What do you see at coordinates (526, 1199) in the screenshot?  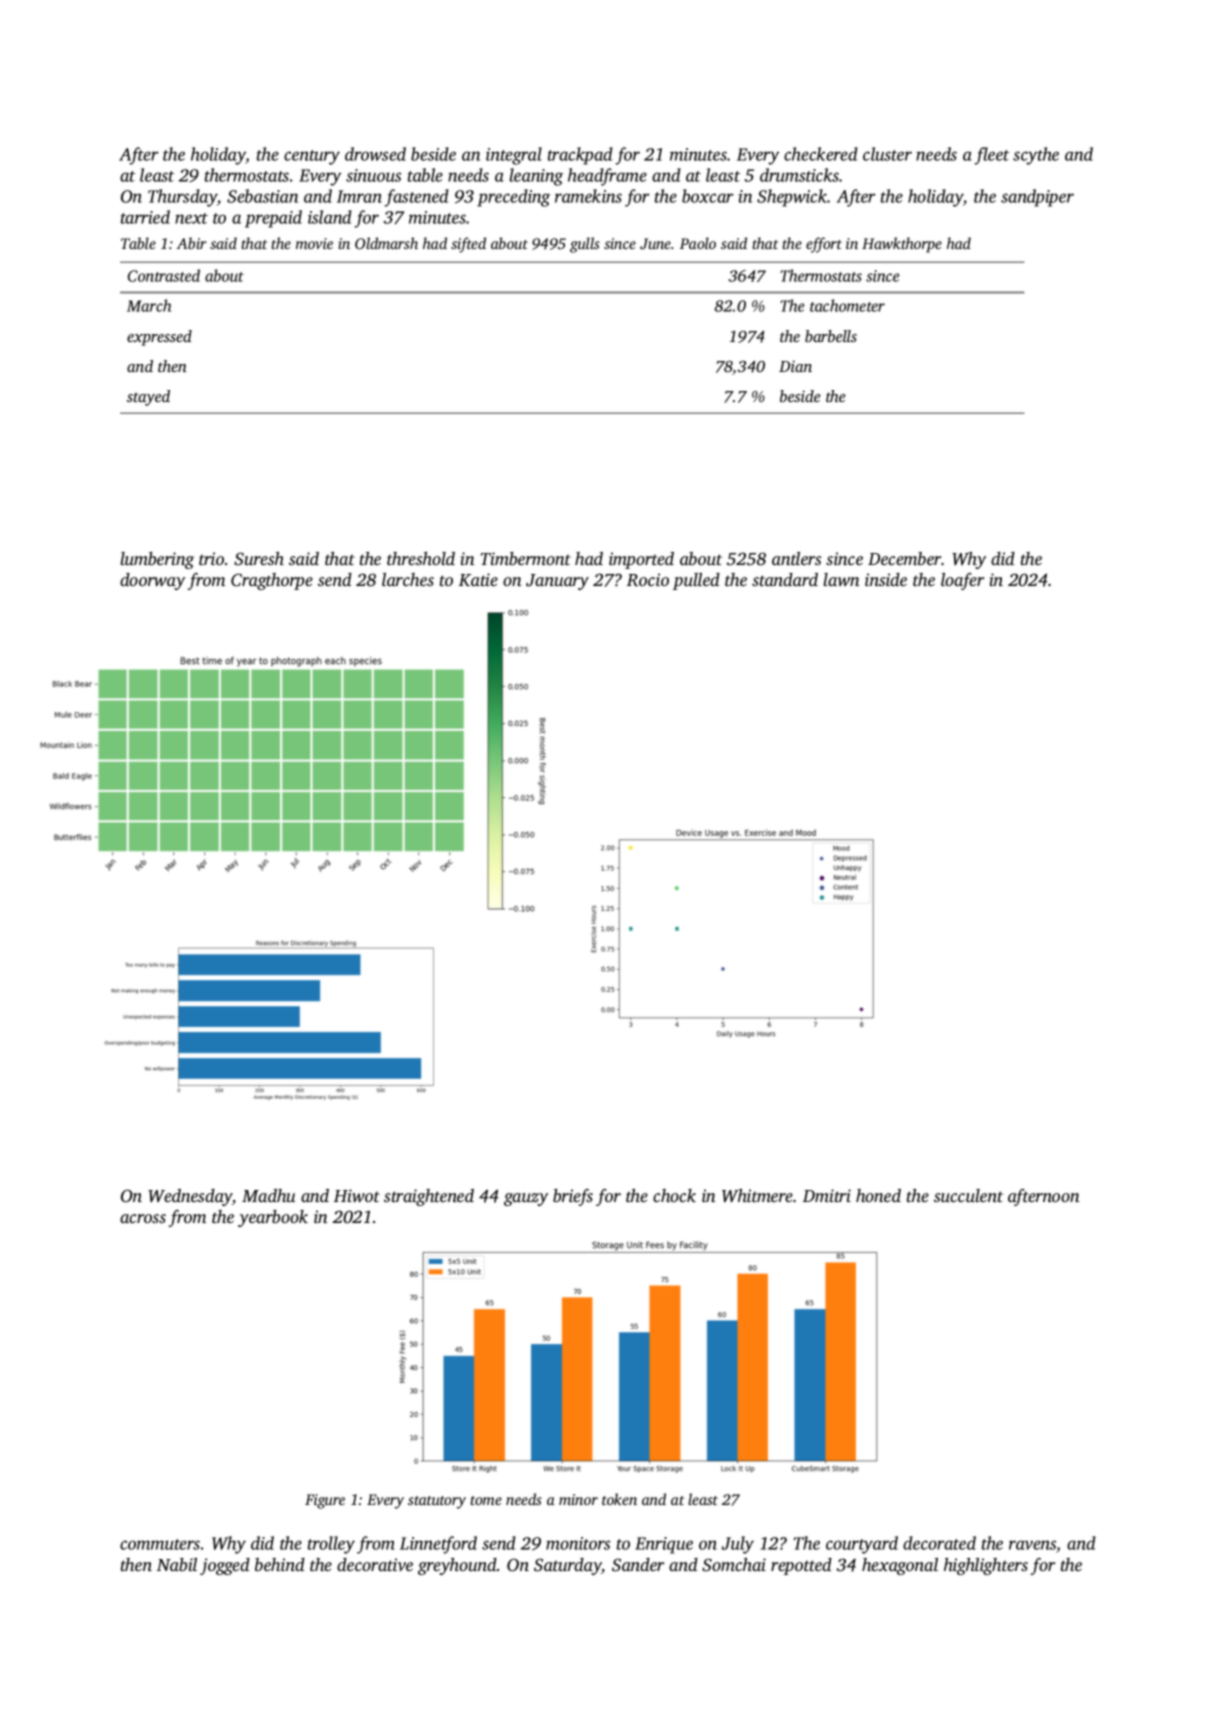 I see `gauzy` at bounding box center [526, 1199].
